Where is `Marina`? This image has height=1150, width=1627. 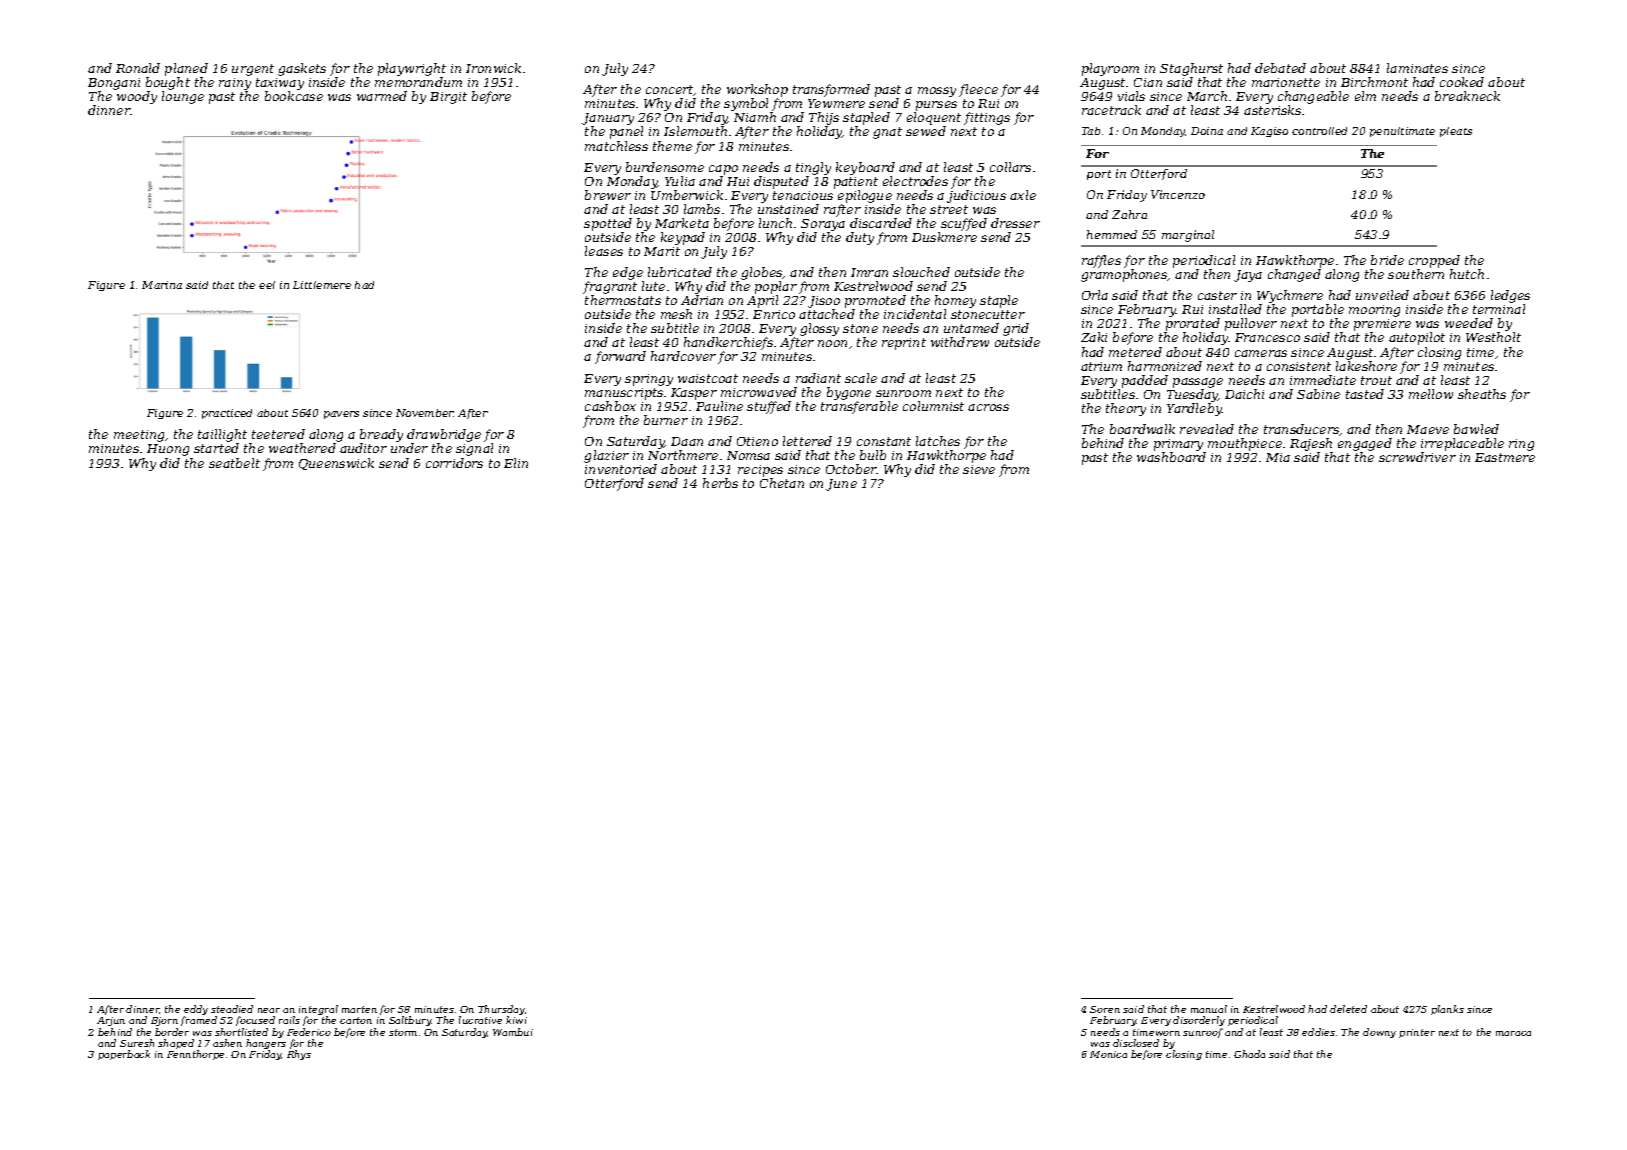 Marina is located at coordinates (162, 285).
